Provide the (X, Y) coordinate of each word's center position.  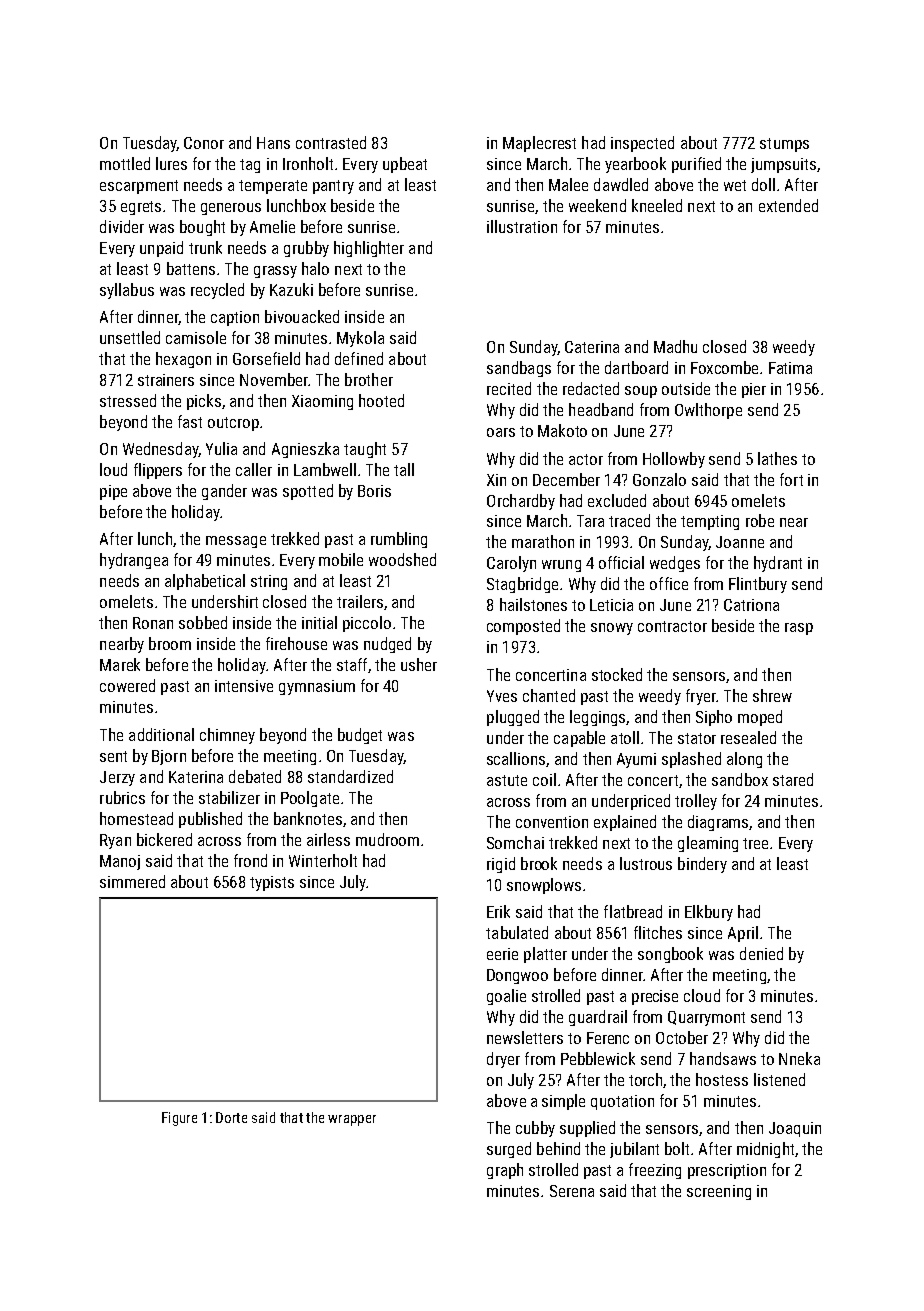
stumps (784, 145)
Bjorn (169, 757)
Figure (179, 1119)
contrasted (331, 142)
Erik (498, 911)
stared (793, 779)
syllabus (127, 291)
